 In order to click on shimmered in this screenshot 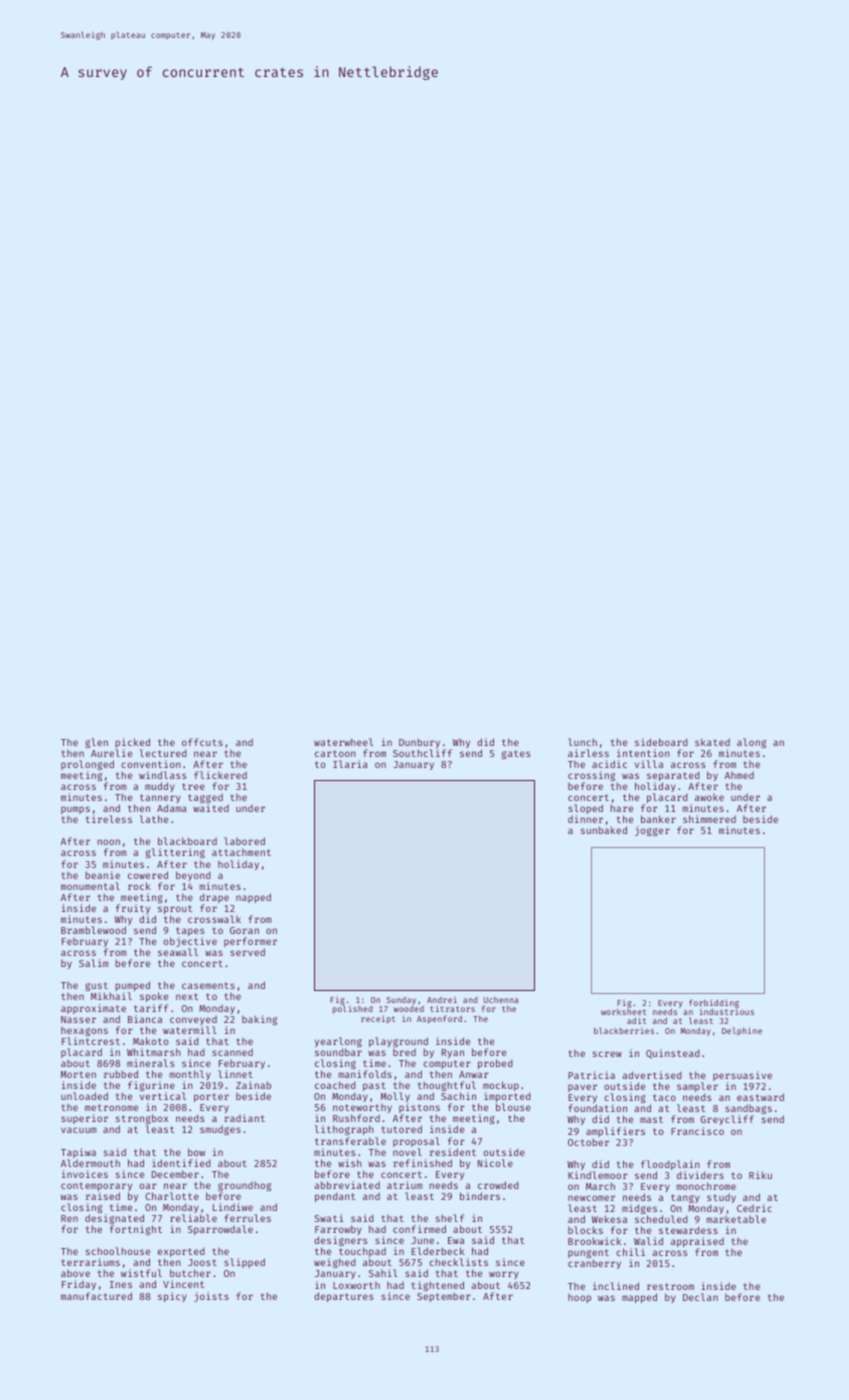, I will do `click(709, 819)`.
